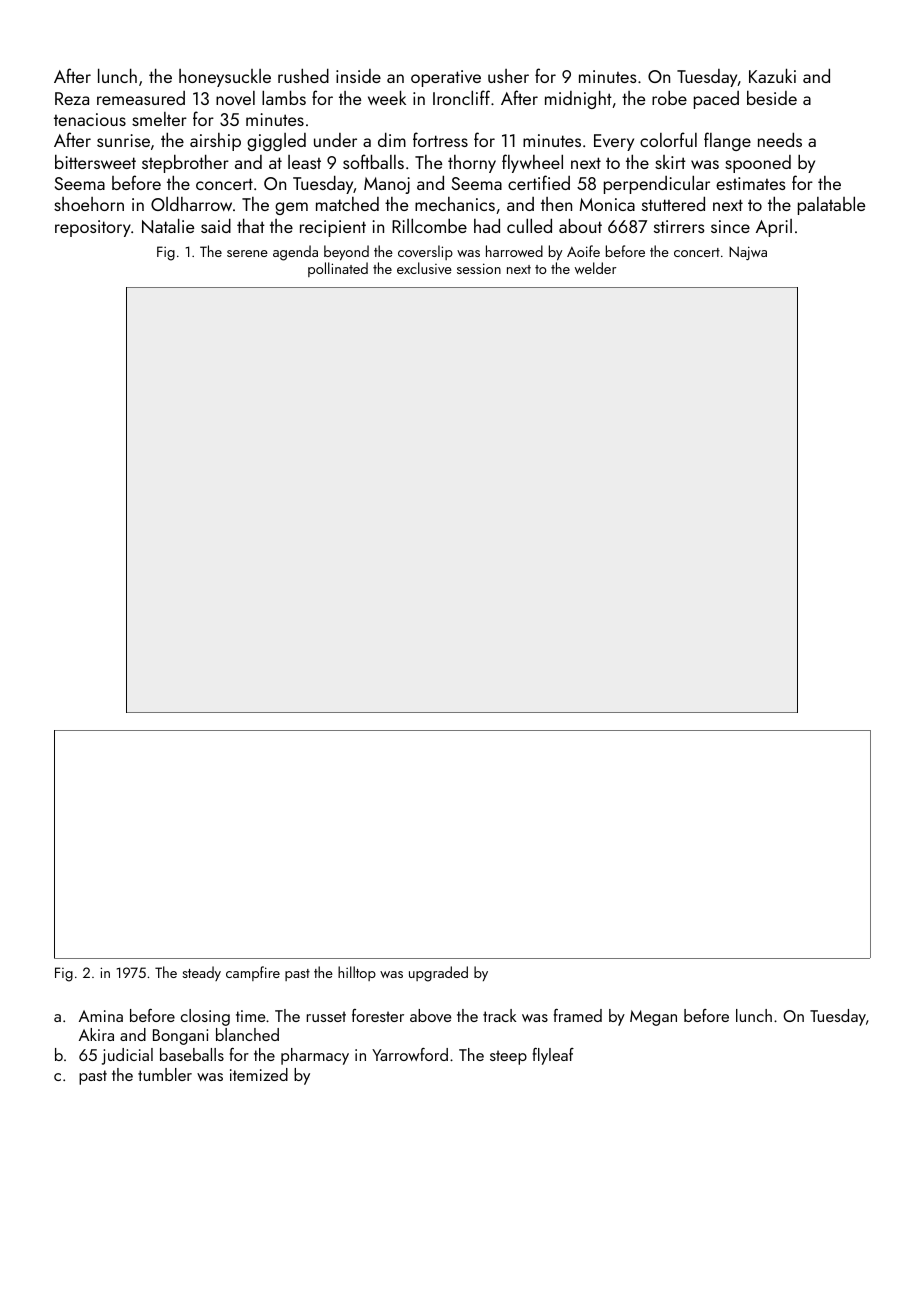 The width and height of the page is (924, 1308). What do you see at coordinates (253, 973) in the page?
I see `campfire` at bounding box center [253, 973].
